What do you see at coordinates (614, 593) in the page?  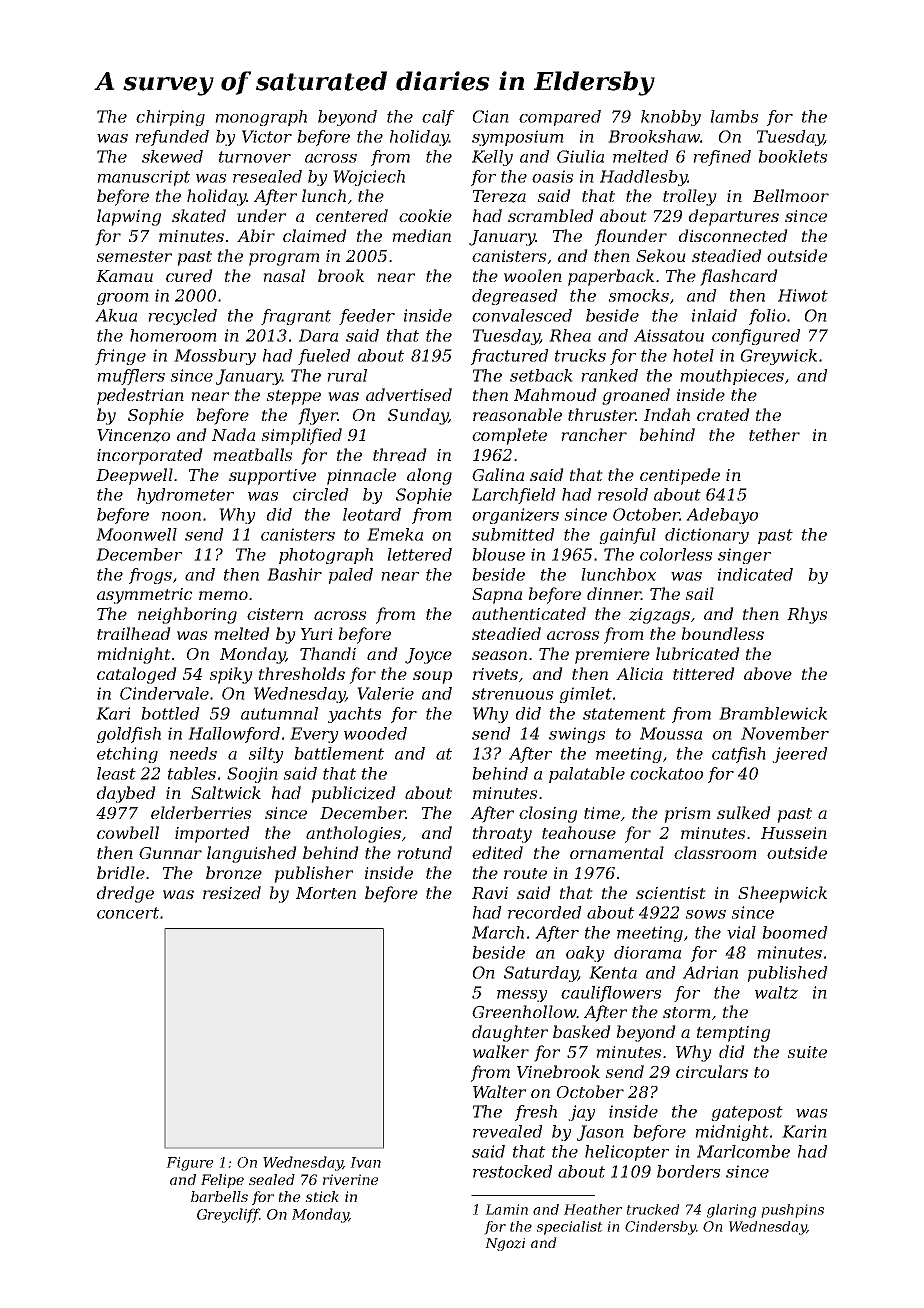 I see `dinner` at bounding box center [614, 593].
